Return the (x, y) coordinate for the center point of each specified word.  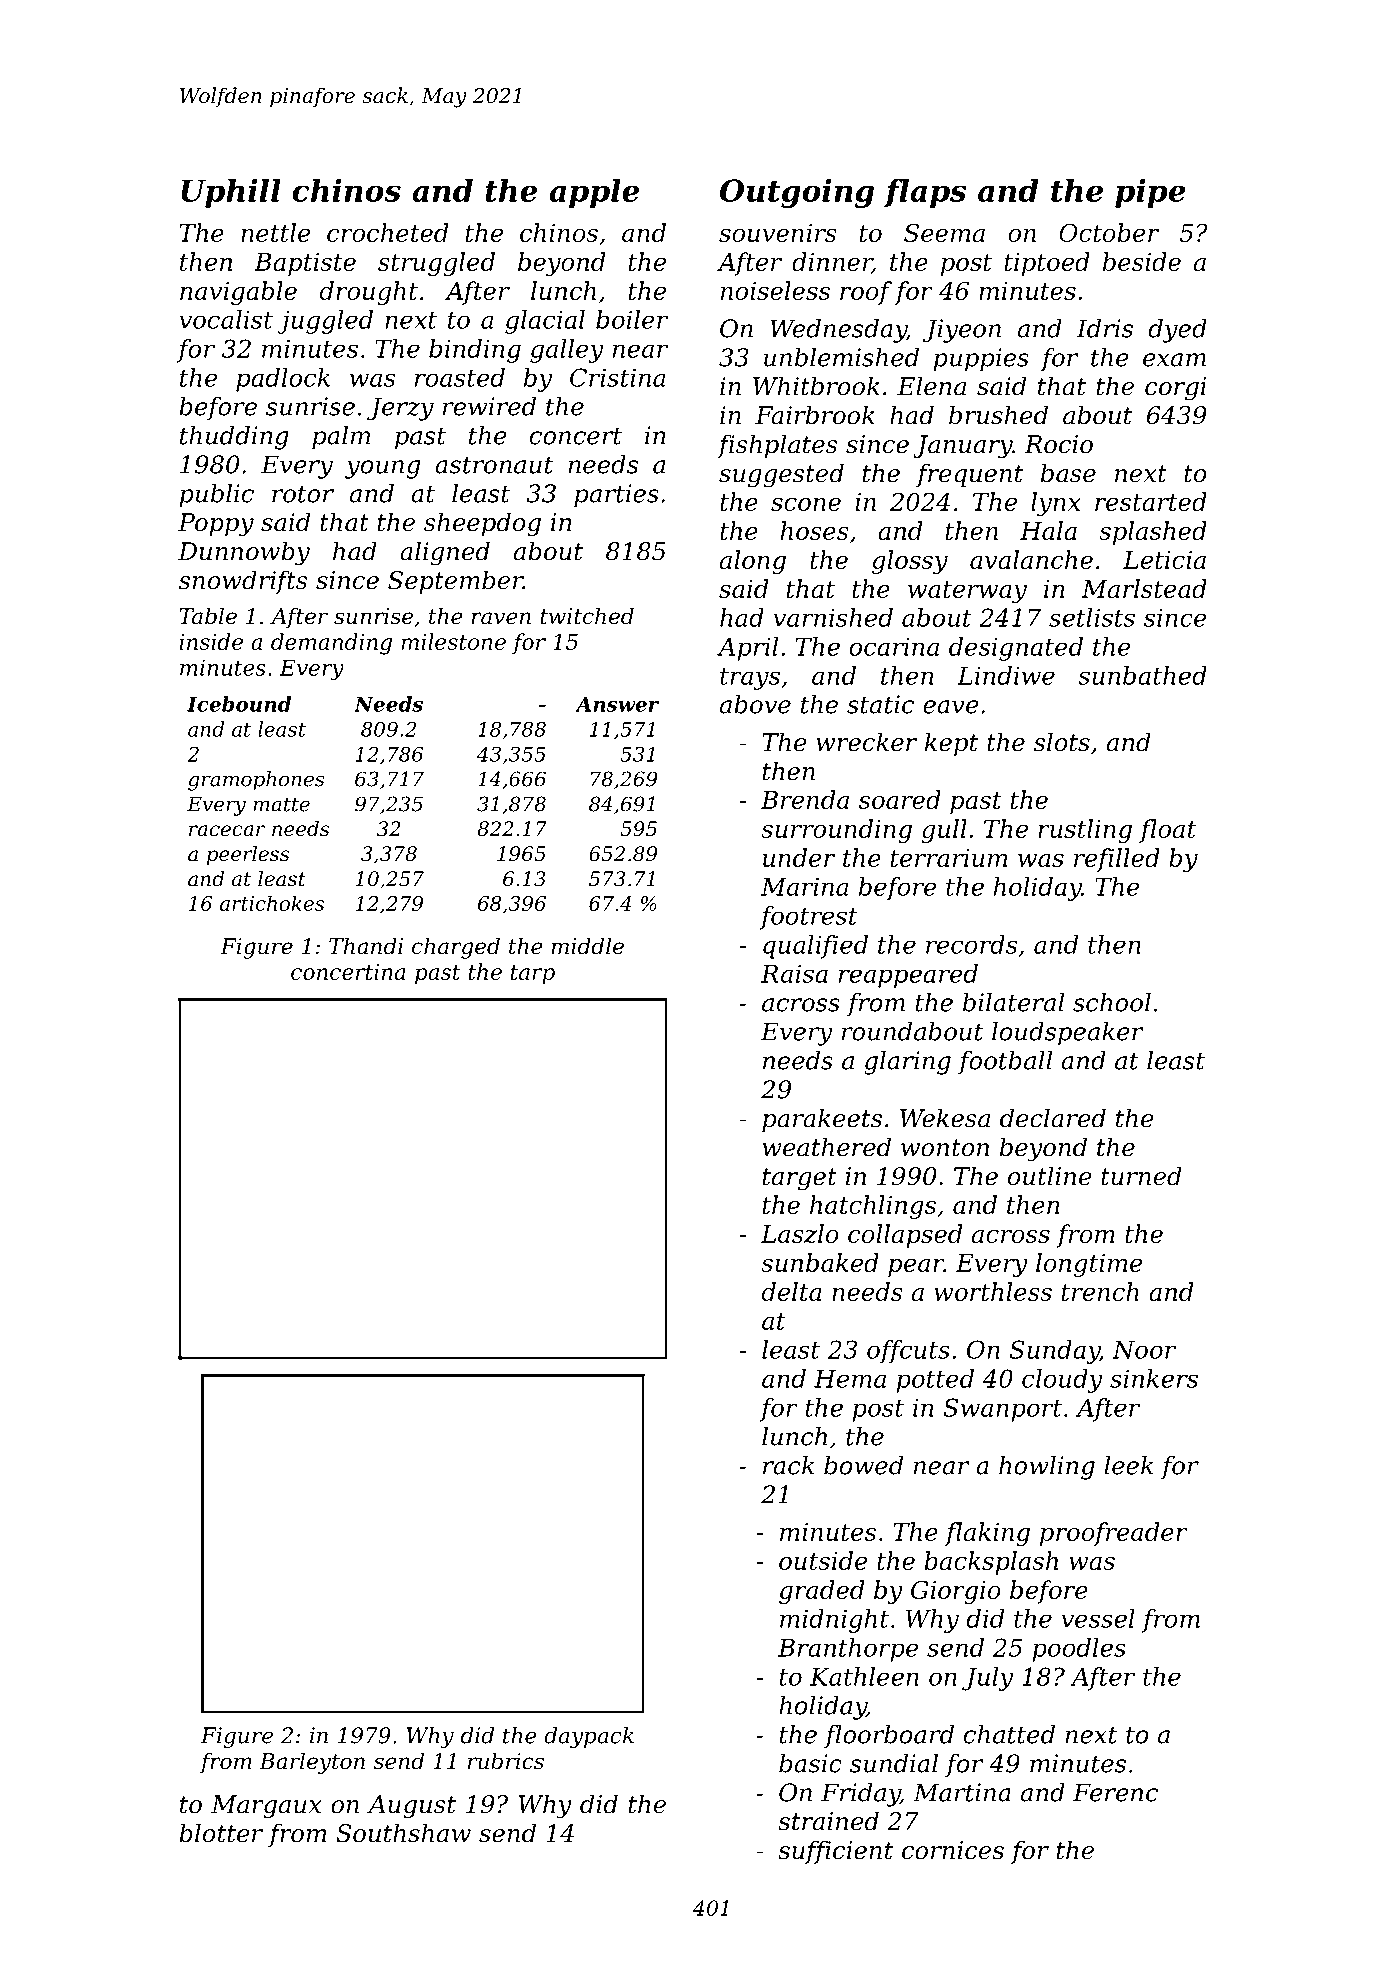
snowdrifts (243, 582)
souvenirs (778, 233)
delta (792, 1291)
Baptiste (305, 264)
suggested (781, 475)
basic (810, 1763)
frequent (969, 475)
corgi (1175, 389)
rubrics (506, 1761)
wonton (945, 1148)
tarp (533, 975)
